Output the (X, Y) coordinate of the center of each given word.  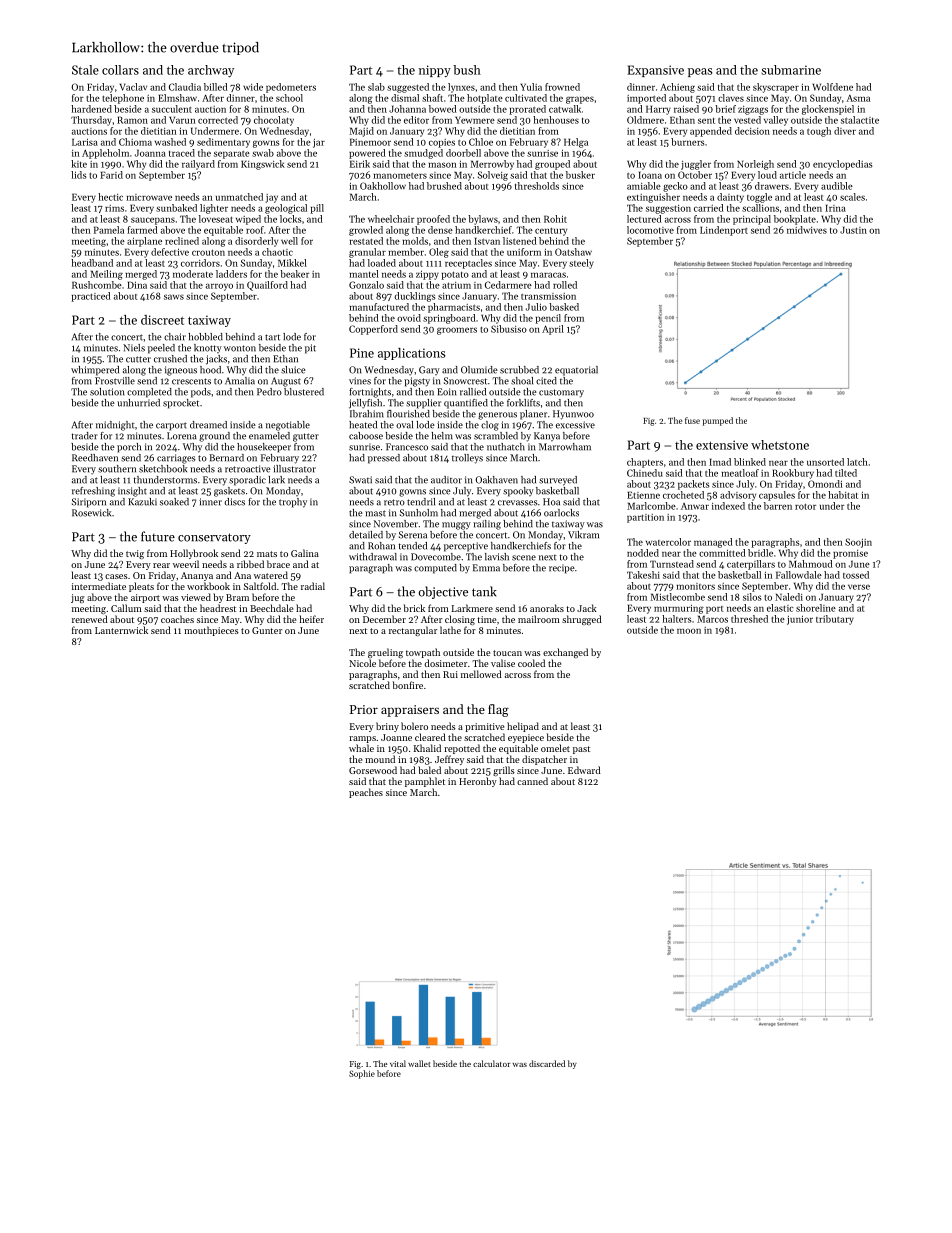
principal (752, 220)
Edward (584, 770)
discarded (547, 1063)
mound (380, 759)
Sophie (362, 1074)
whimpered (95, 371)
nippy (435, 71)
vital (398, 1063)
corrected (218, 120)
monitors (695, 586)
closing (460, 620)
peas (700, 72)
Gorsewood (373, 770)
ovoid (409, 318)
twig (135, 554)
